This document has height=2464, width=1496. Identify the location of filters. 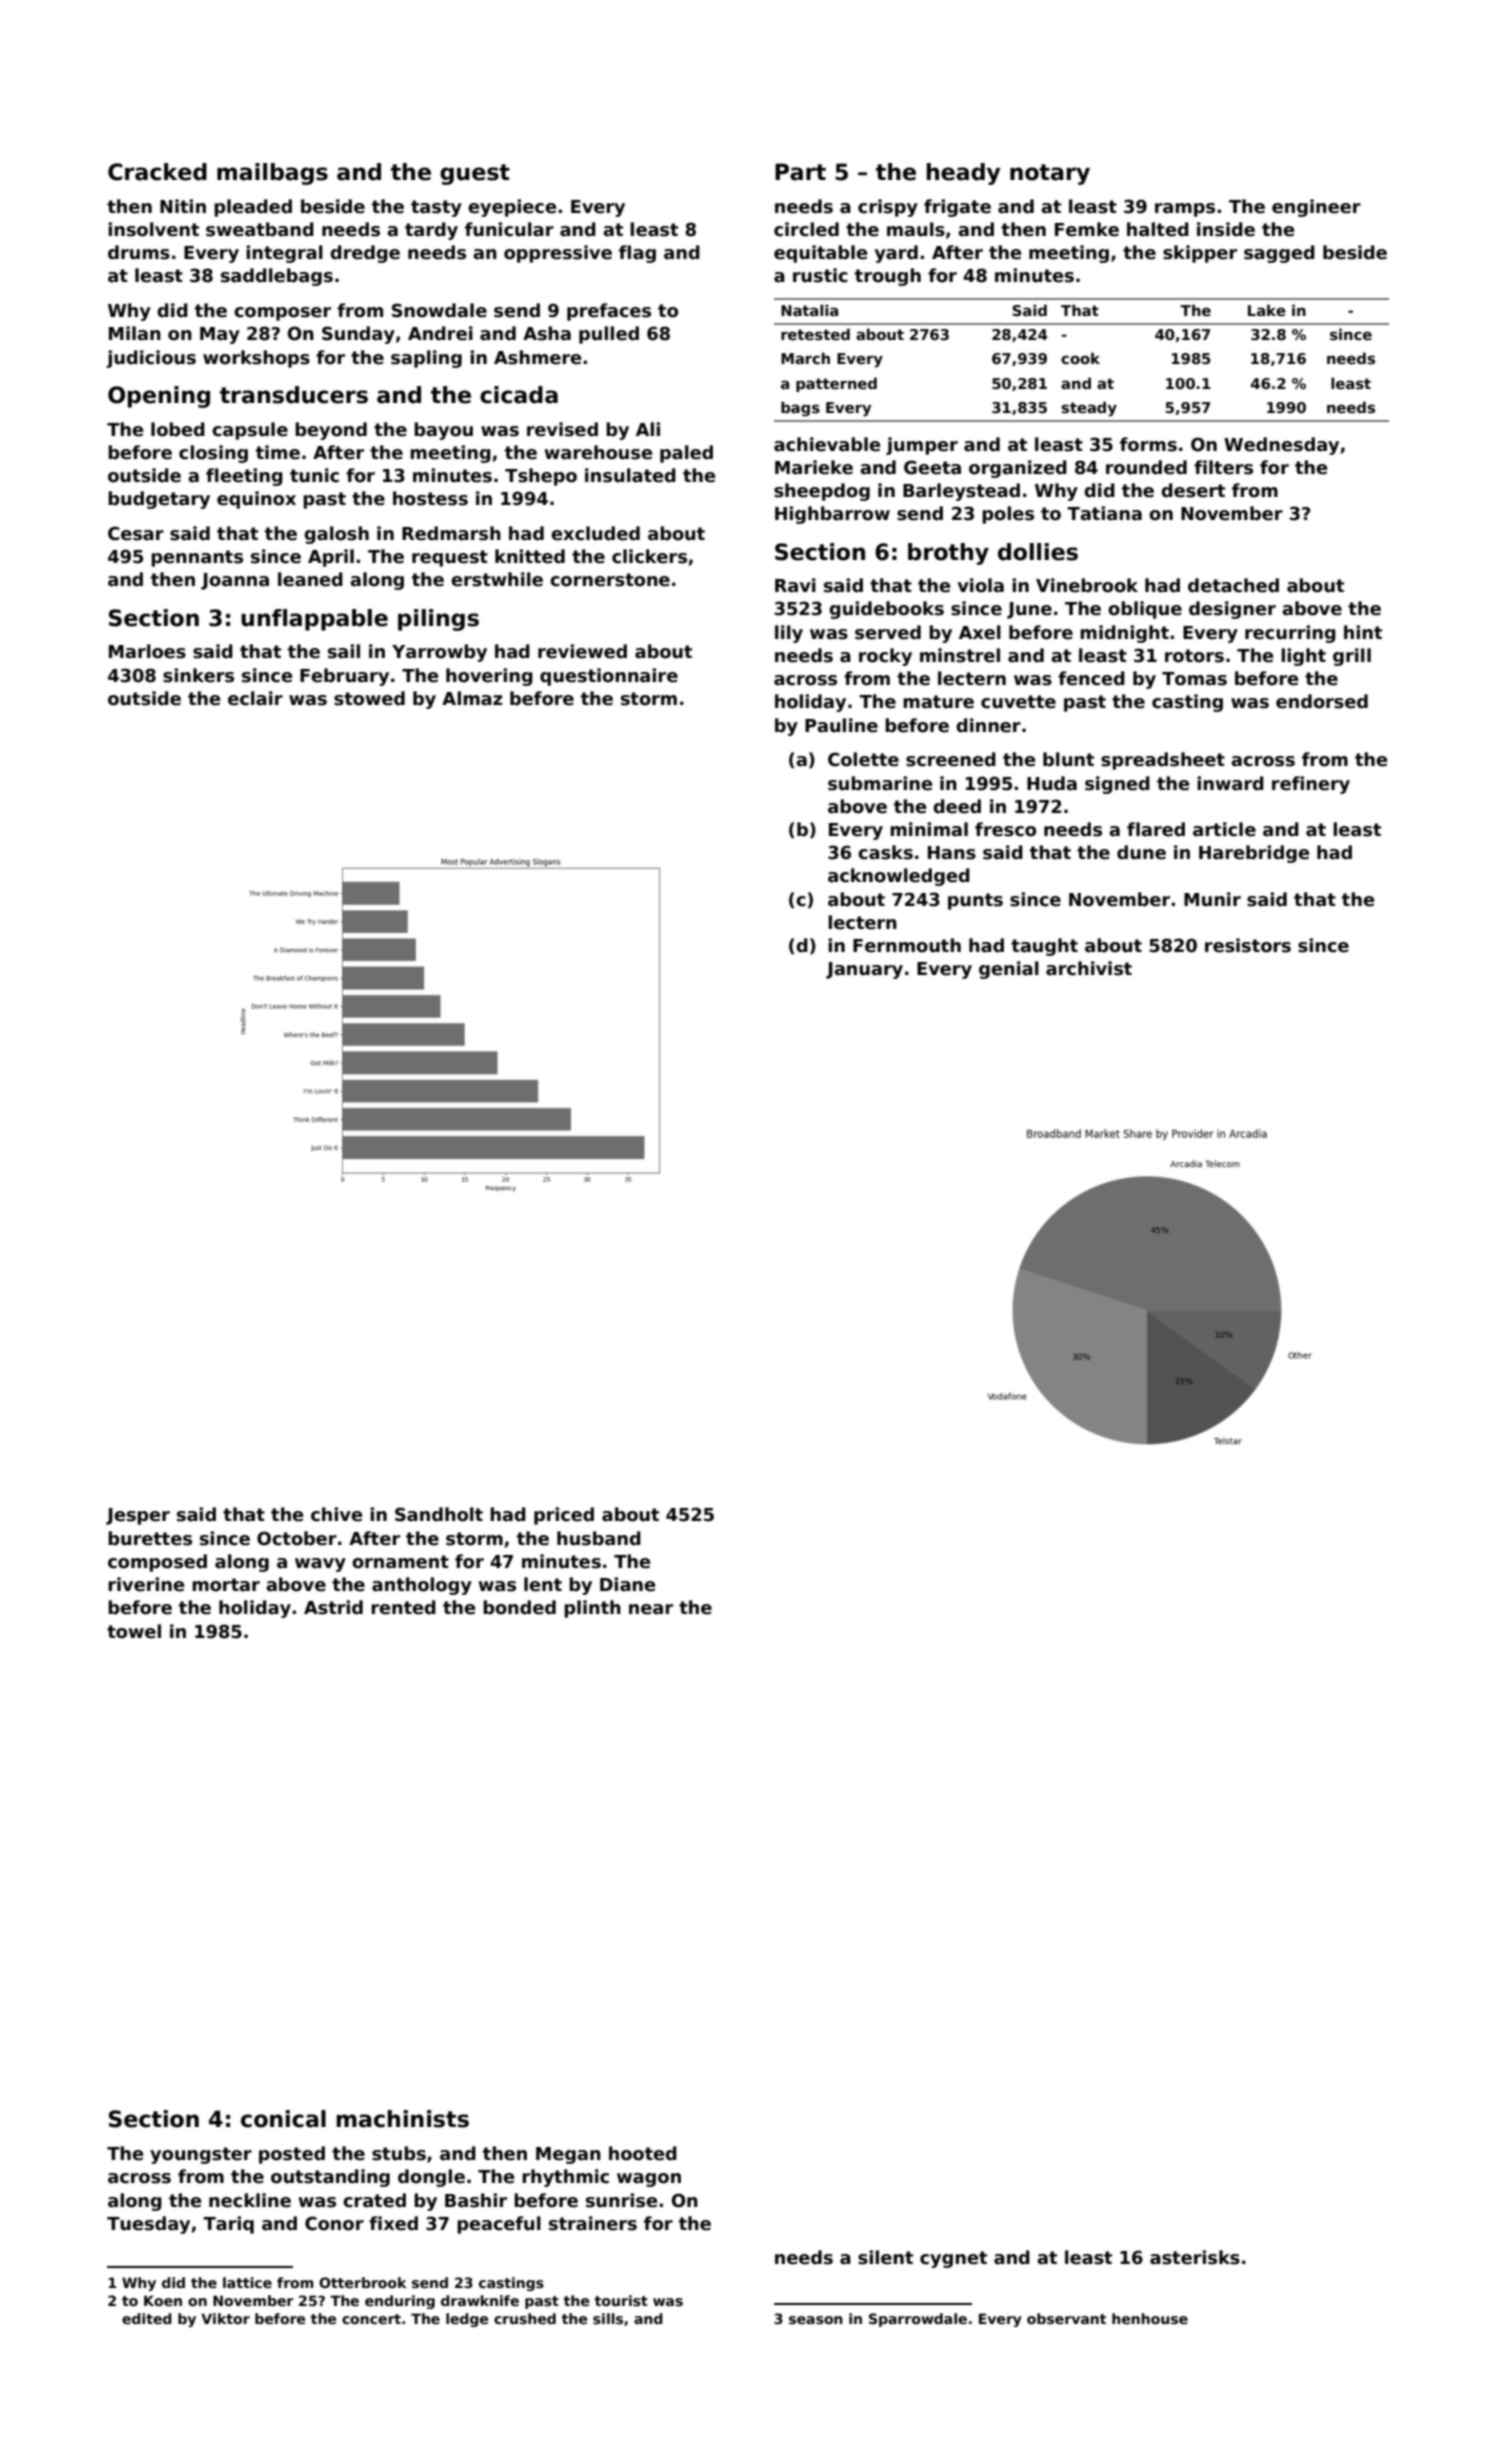
(1223, 467).
